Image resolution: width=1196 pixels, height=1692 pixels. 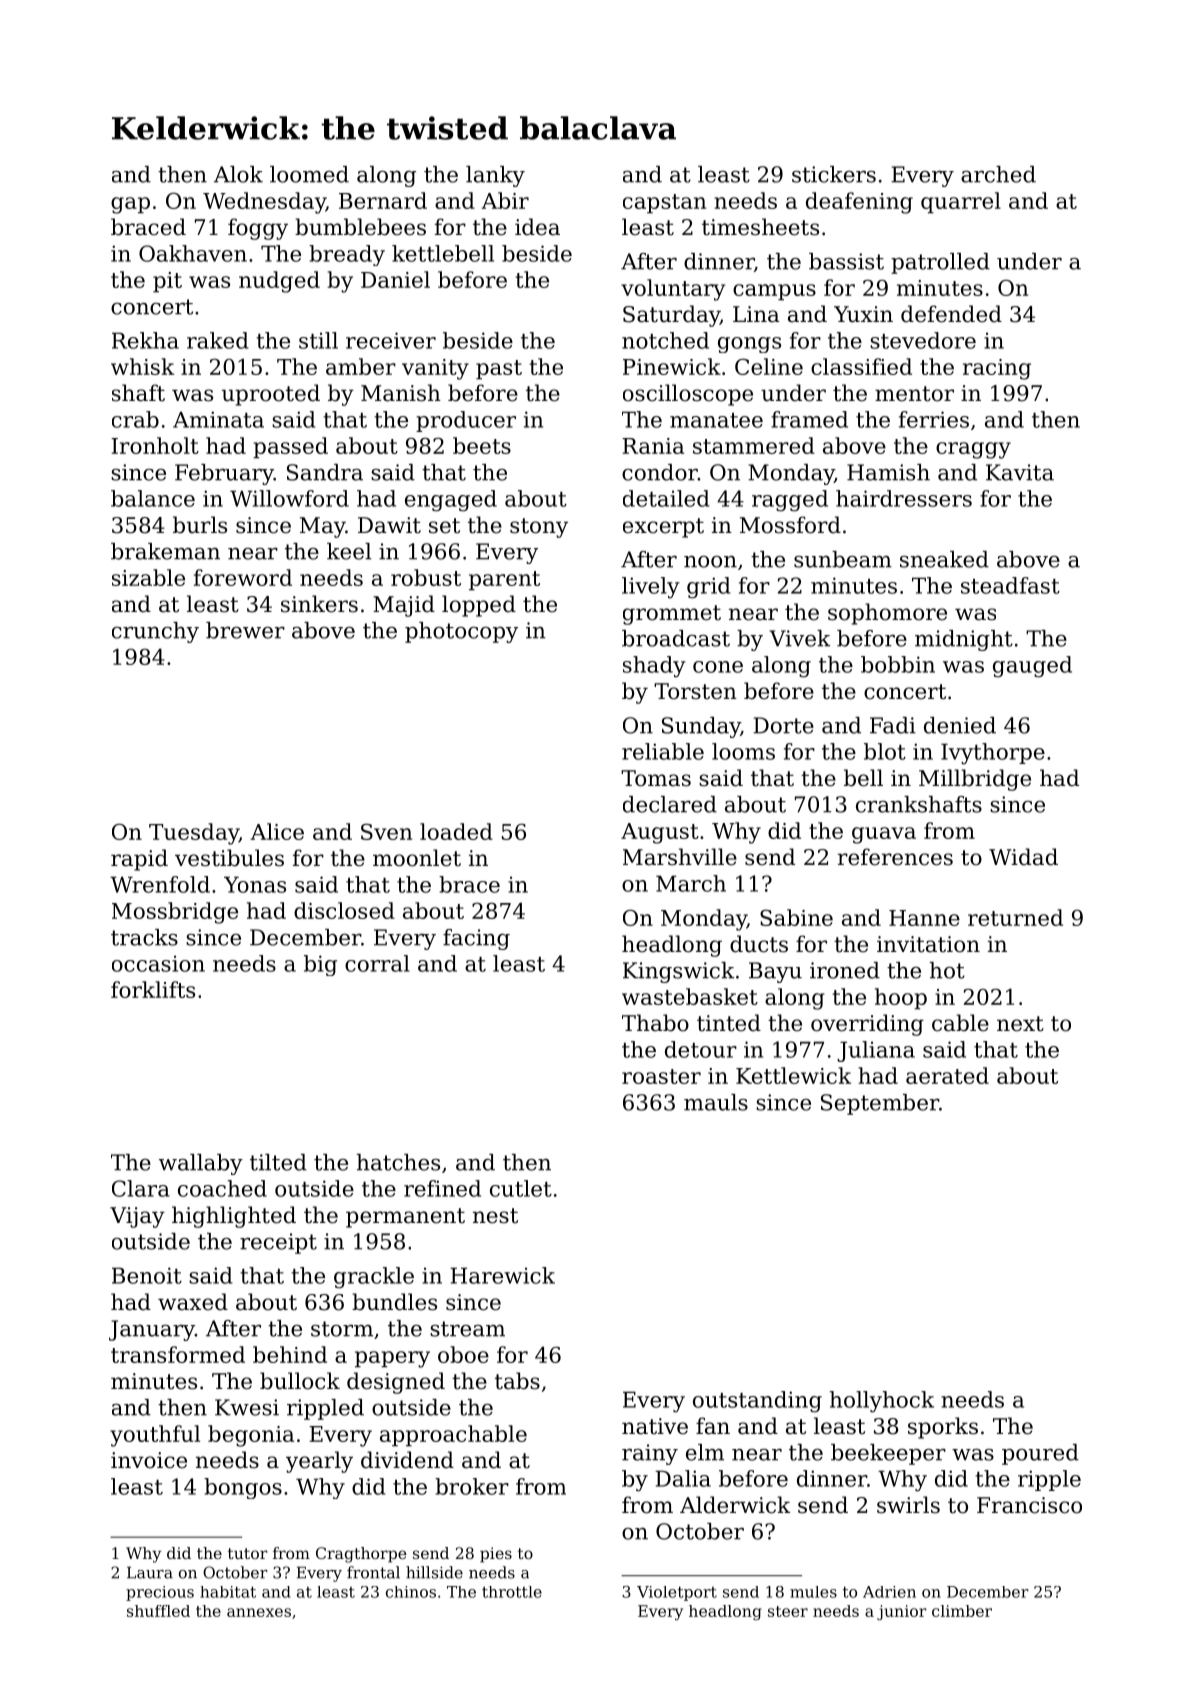 I want to click on Rekha, so click(x=145, y=340).
